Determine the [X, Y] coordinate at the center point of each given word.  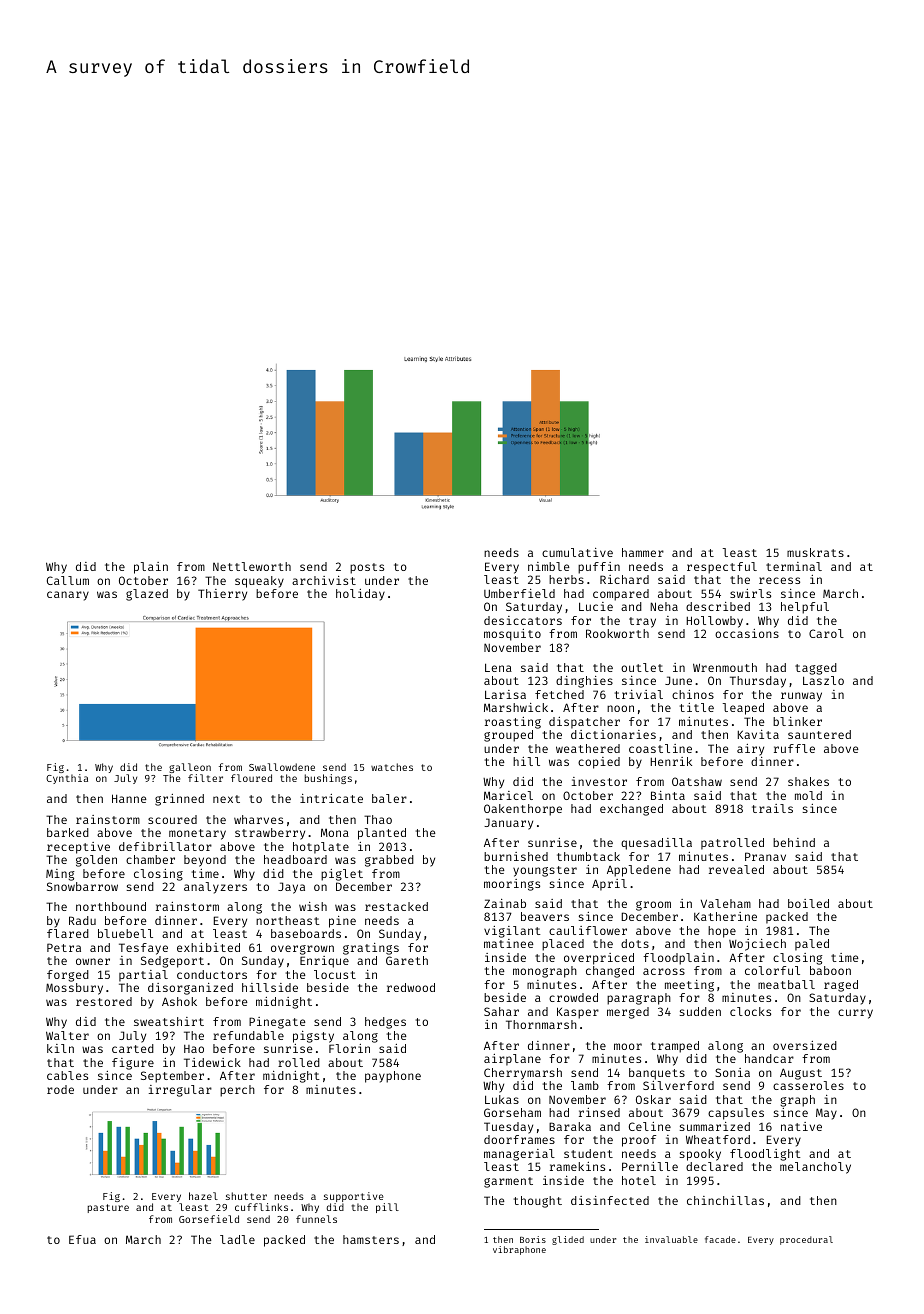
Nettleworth [252, 566]
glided [568, 1240]
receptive [78, 848]
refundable [248, 1035]
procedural [806, 1240]
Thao [378, 819]
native [801, 1126]
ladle [237, 1239]
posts [367, 568]
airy [750, 750]
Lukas [502, 1099]
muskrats [815, 552]
